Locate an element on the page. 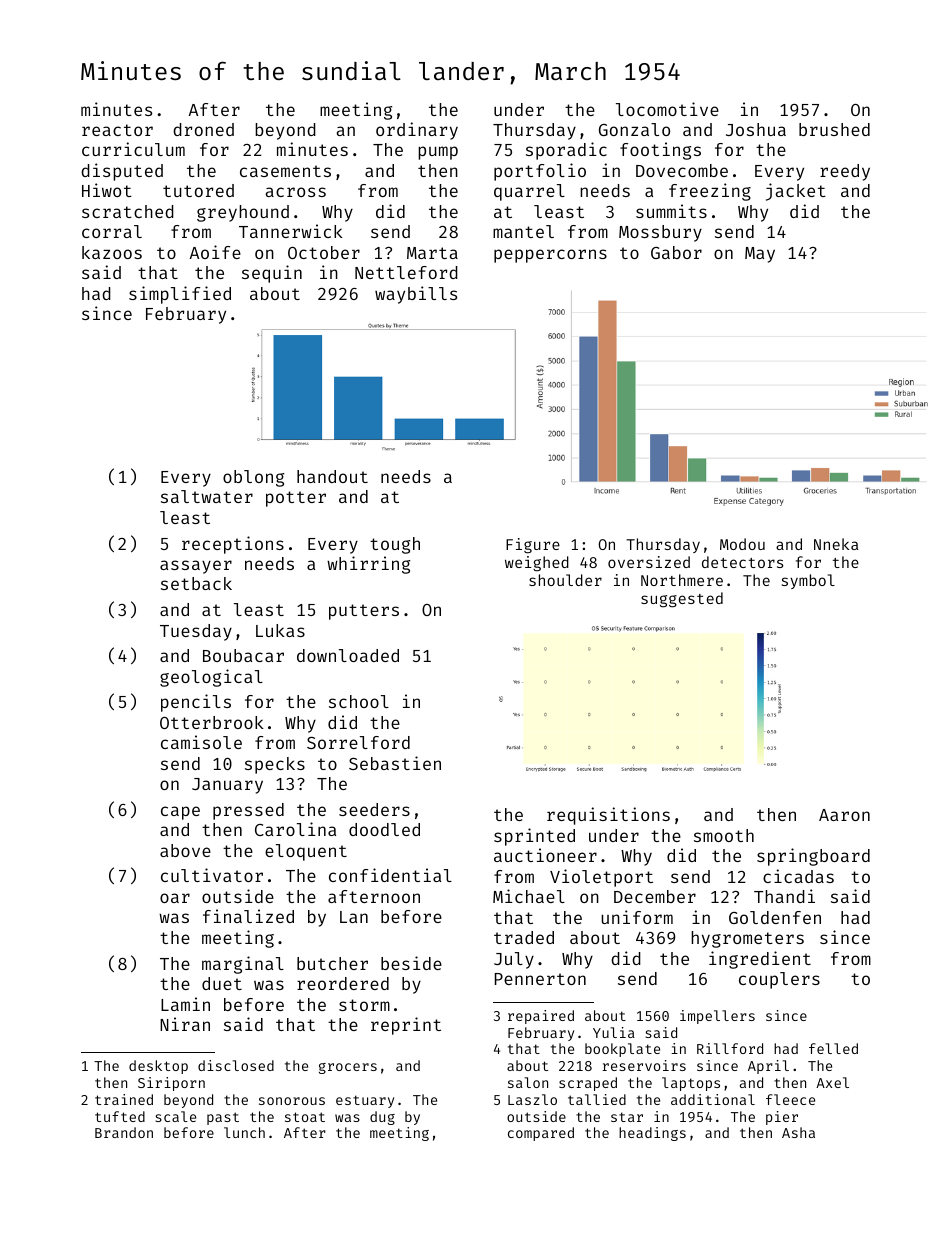 This image has width=952, height=1233. casements is located at coordinates (285, 171).
